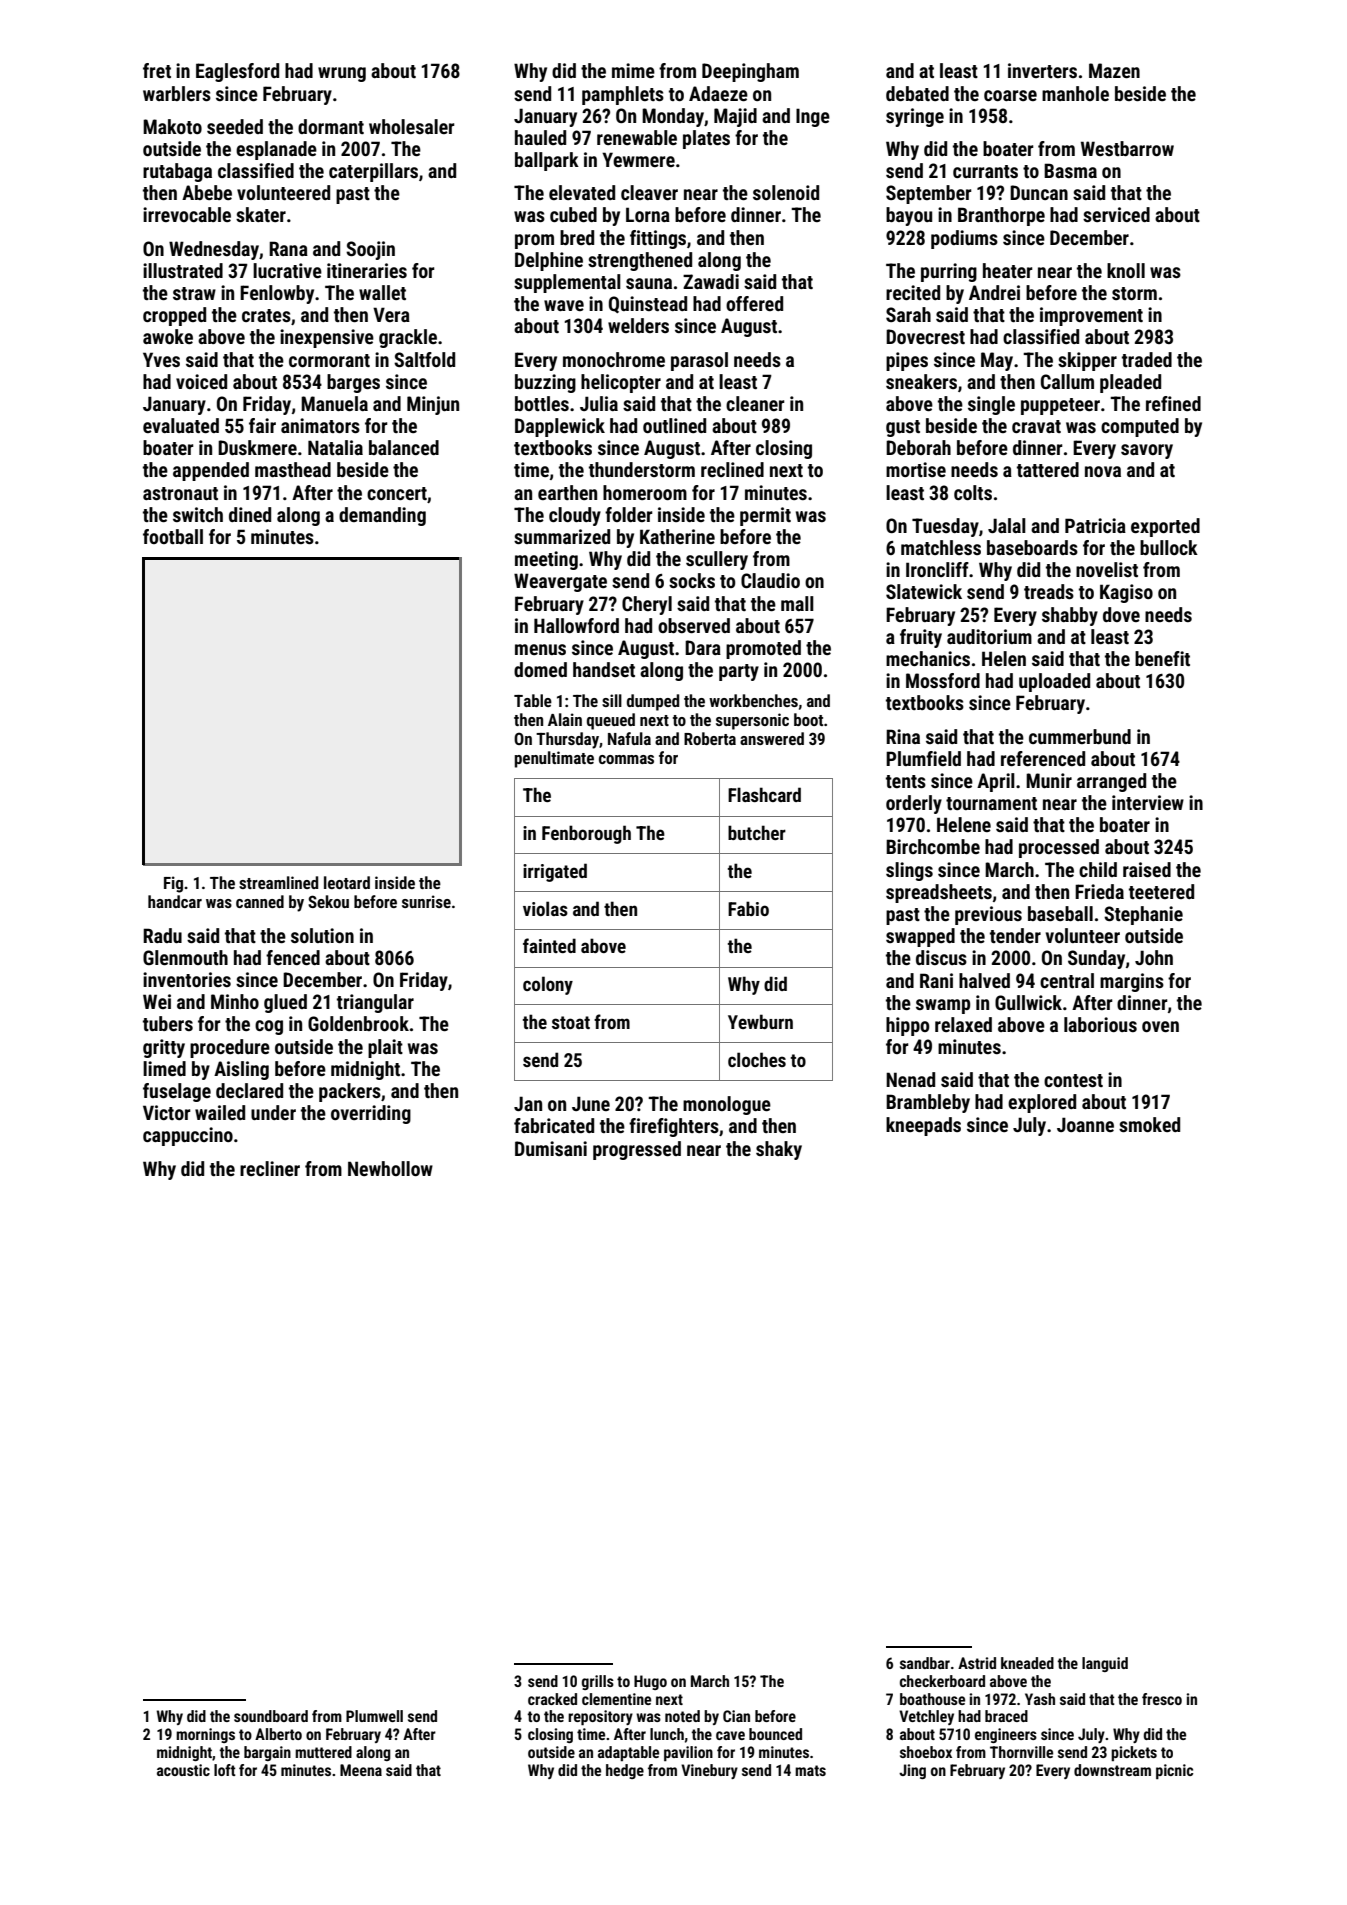 The height and width of the image is (1905, 1347). Describe the element at coordinates (1130, 383) in the image. I see `pleaded` at that location.
